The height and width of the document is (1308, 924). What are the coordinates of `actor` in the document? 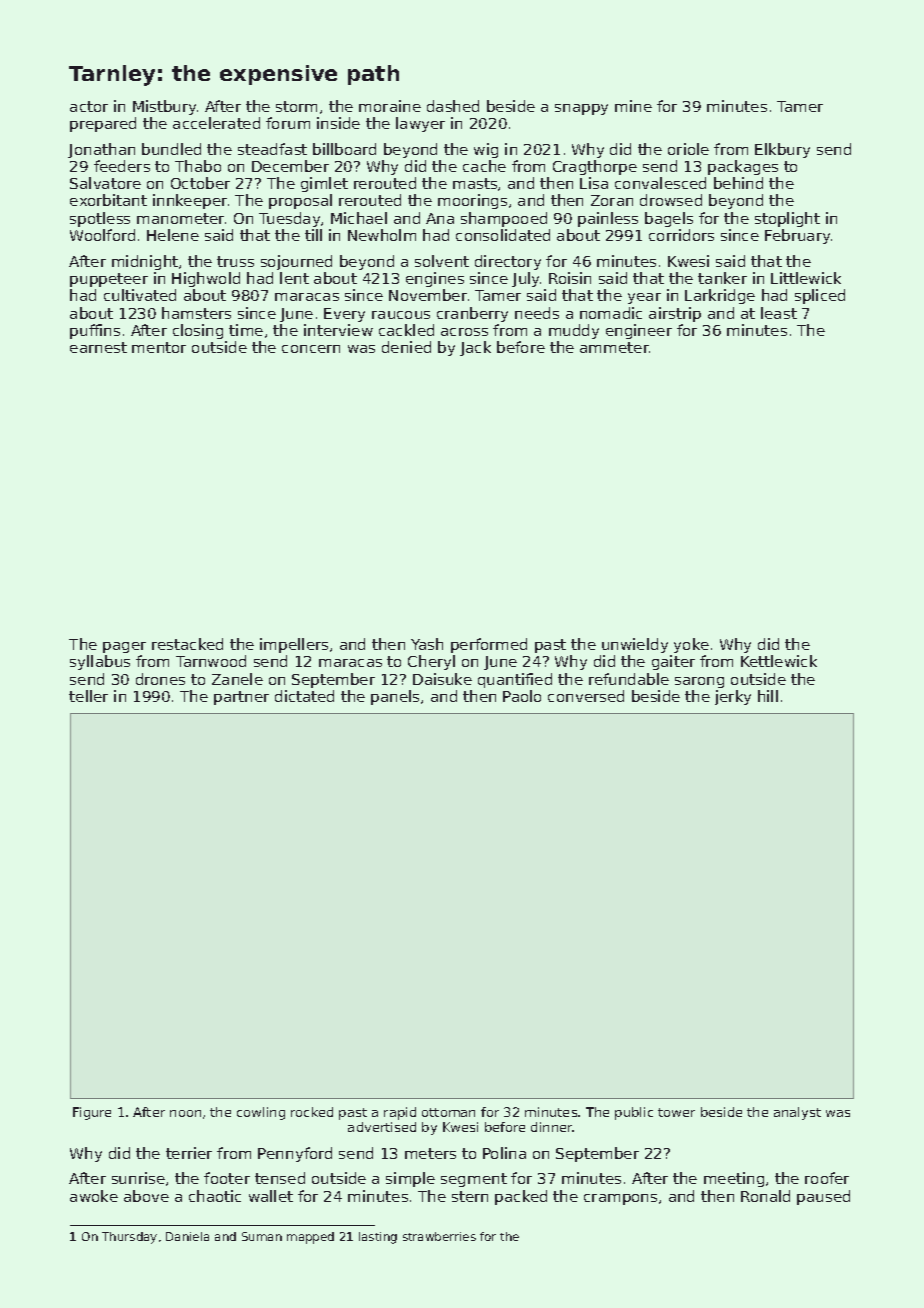 It's located at (89, 106).
